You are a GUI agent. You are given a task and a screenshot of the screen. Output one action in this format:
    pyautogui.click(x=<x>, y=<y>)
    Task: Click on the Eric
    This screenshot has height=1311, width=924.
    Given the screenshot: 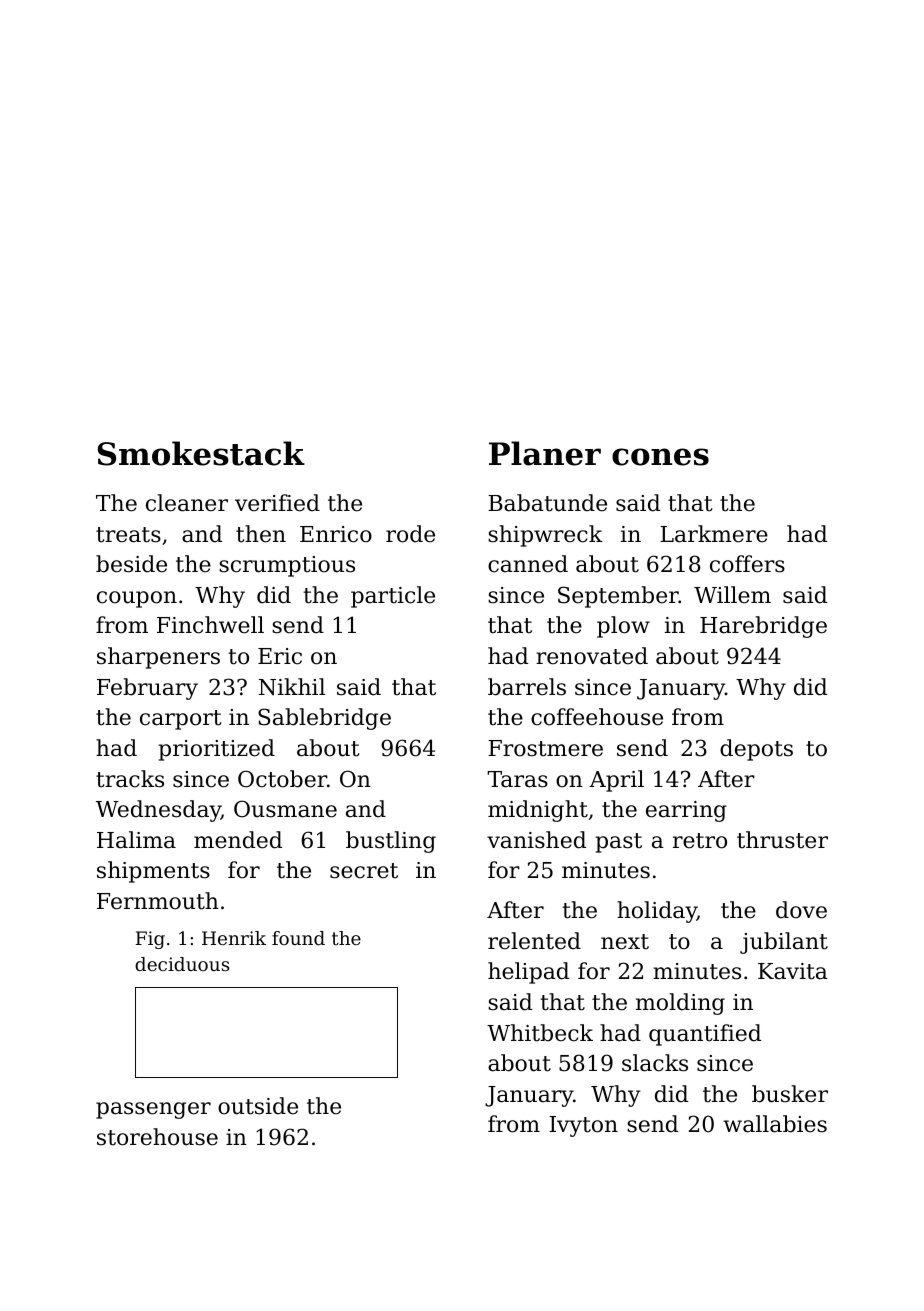 What is the action you would take?
    pyautogui.click(x=280, y=656)
